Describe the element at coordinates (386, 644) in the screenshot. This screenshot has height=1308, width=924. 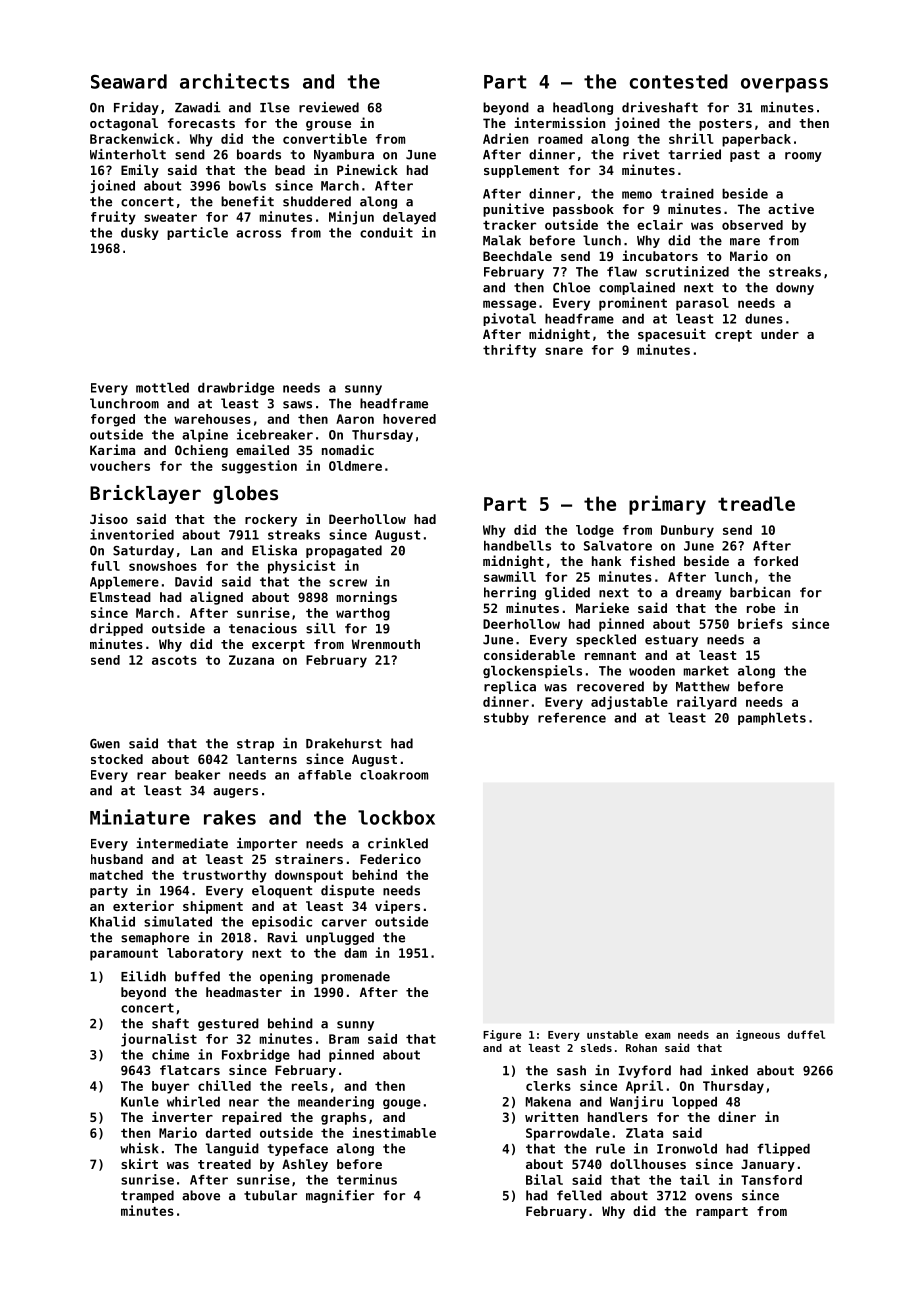
I see `Wrenmouth` at that location.
